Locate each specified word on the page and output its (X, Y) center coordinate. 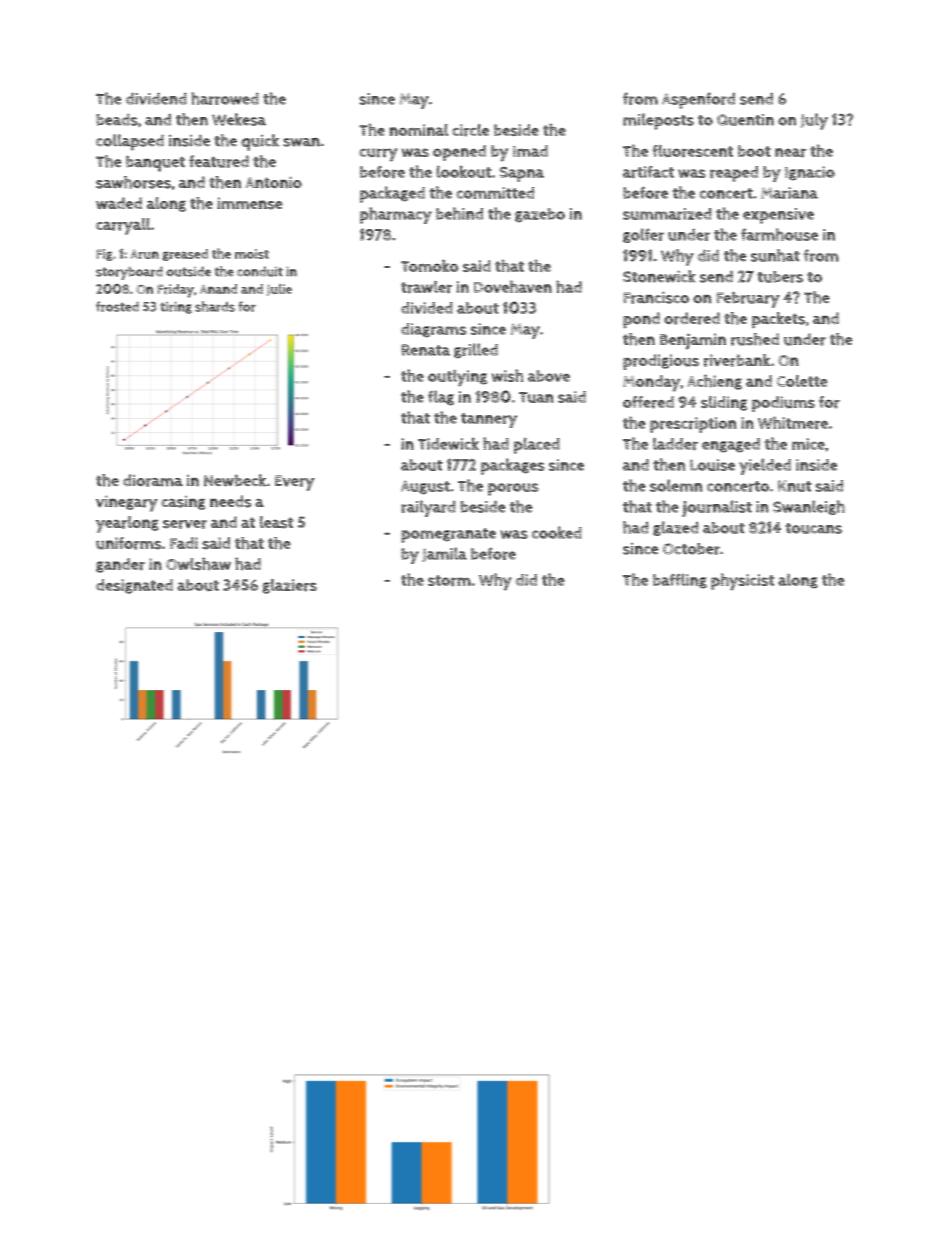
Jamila (444, 554)
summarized (667, 214)
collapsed (130, 142)
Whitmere (793, 423)
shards (215, 306)
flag (441, 398)
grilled (476, 351)
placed (537, 445)
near (791, 153)
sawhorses (133, 182)
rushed (755, 339)
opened (459, 153)
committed (495, 193)
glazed (676, 528)
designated (134, 586)
